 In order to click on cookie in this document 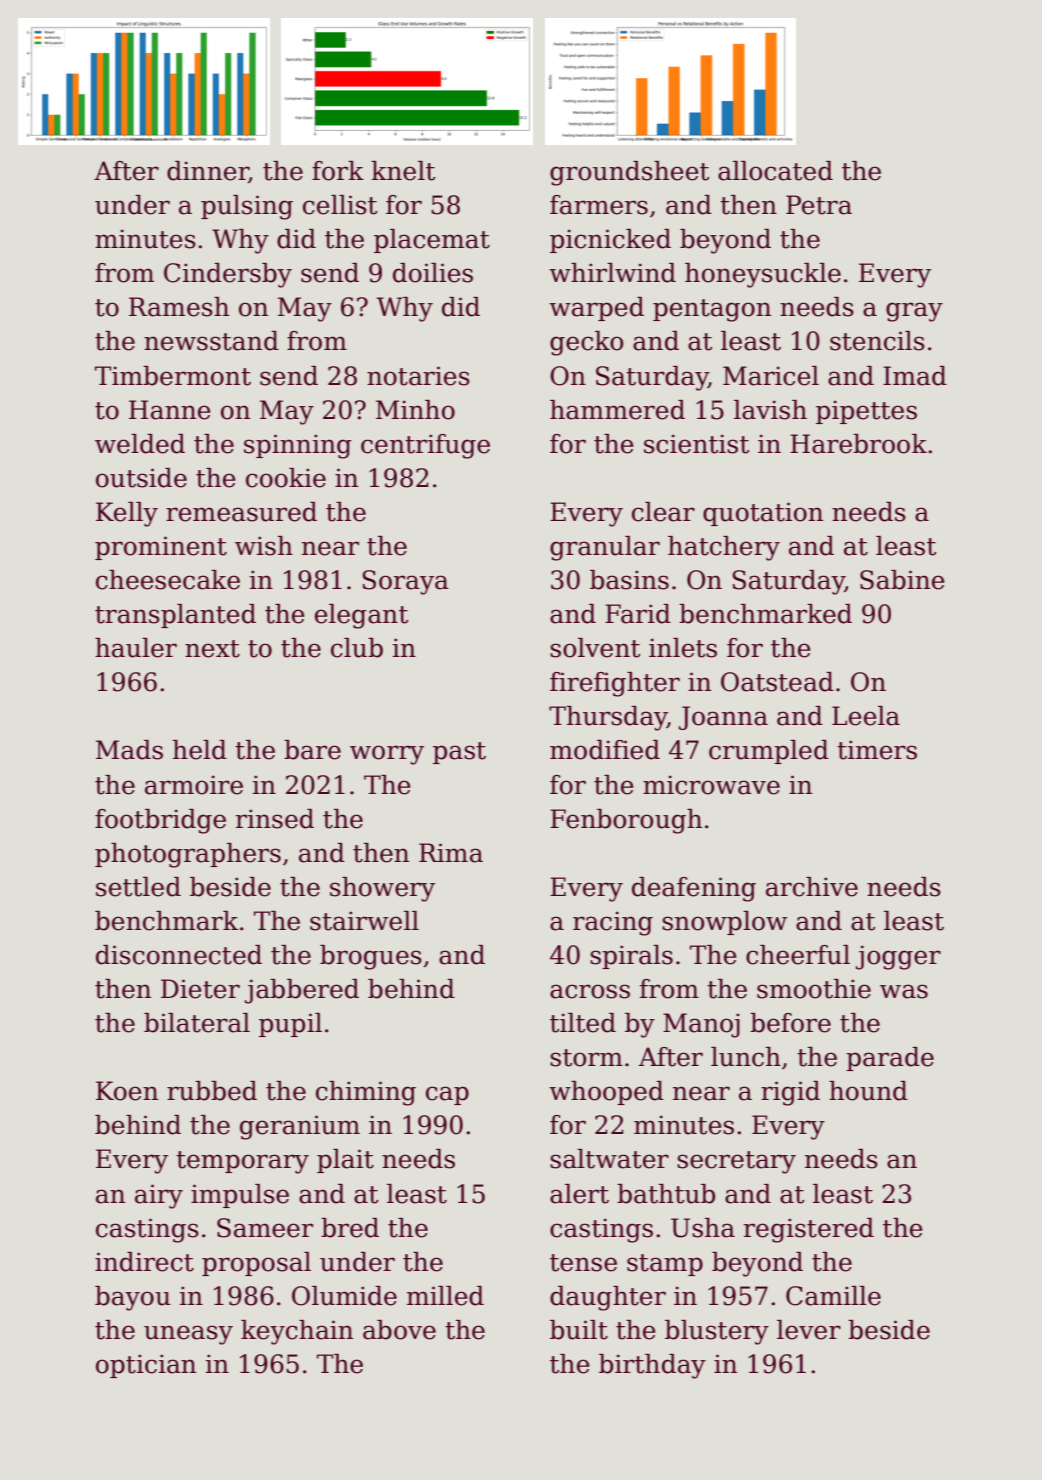, I will do `click(286, 478)`.
